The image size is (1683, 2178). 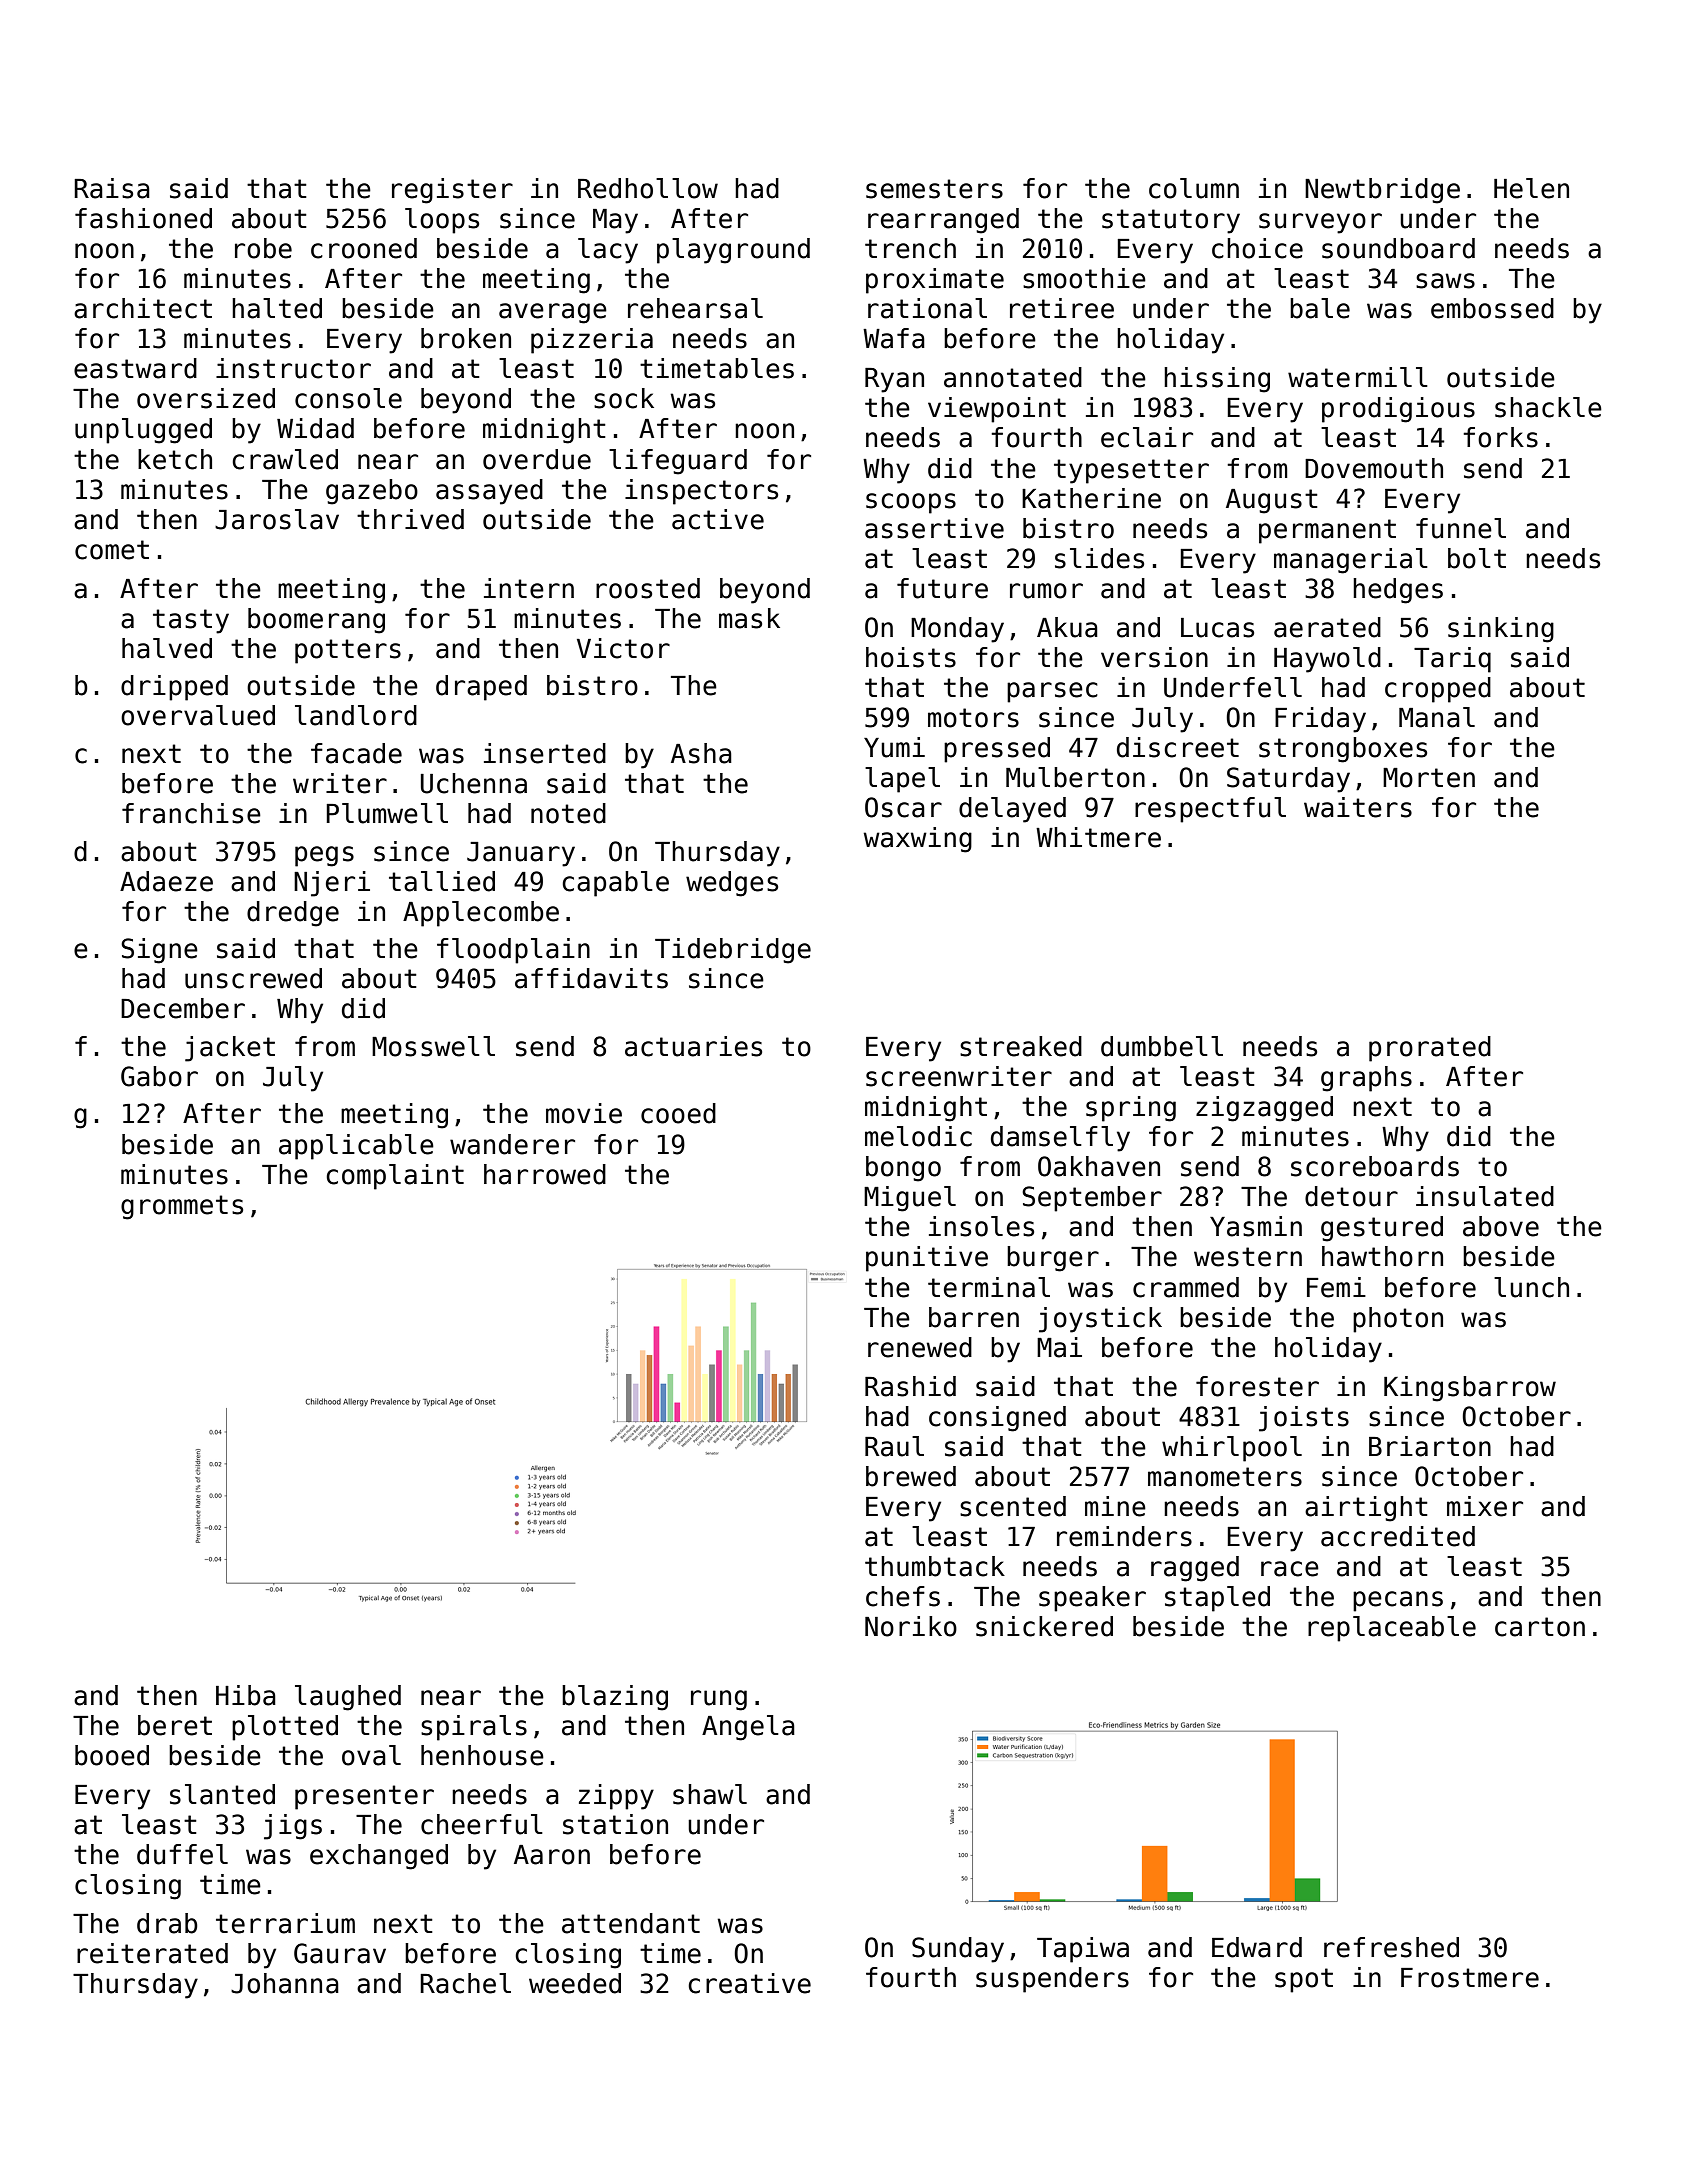 What do you see at coordinates (710, 1794) in the page?
I see `shawl` at bounding box center [710, 1794].
